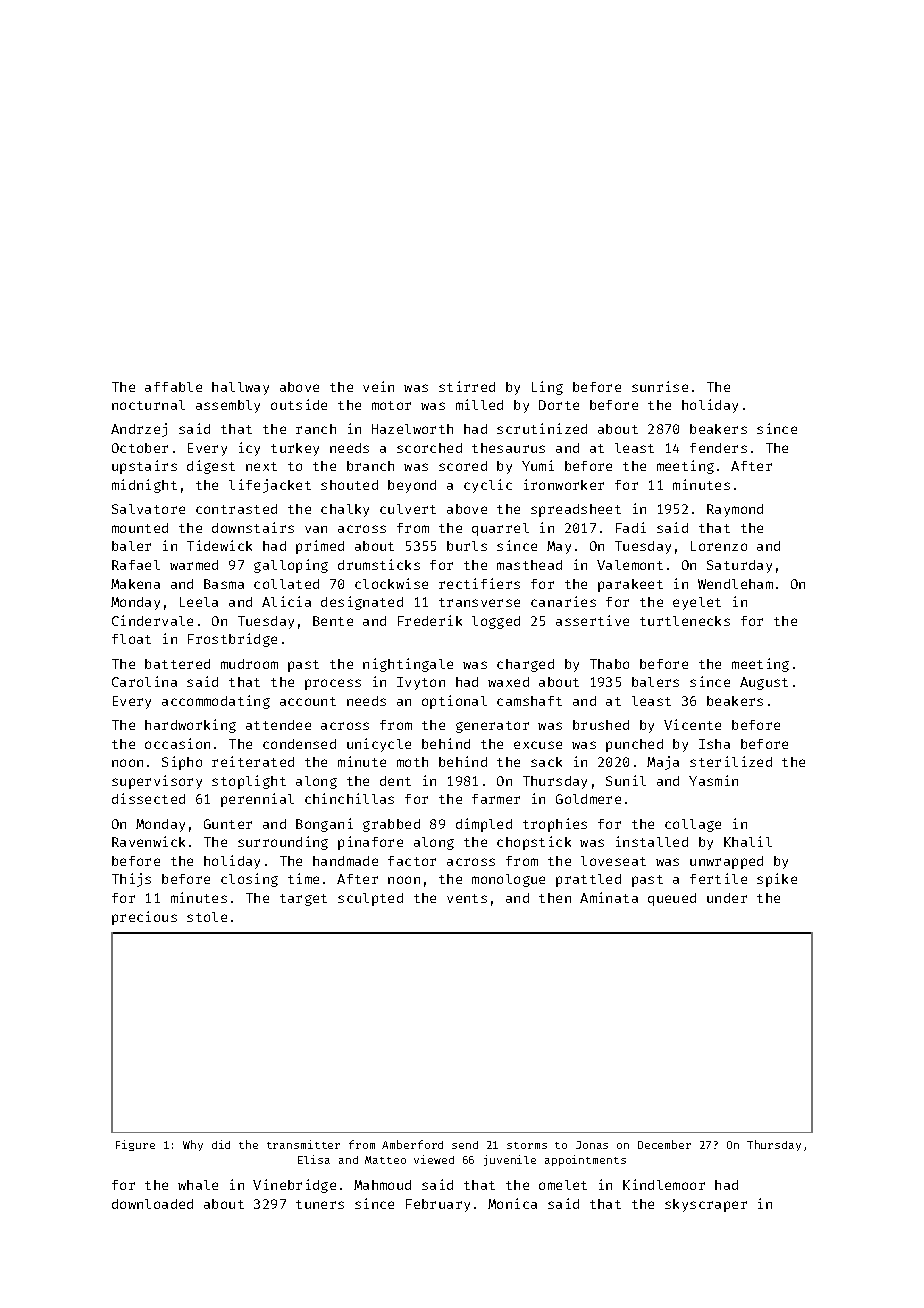  I want to click on sterilized, so click(731, 761).
